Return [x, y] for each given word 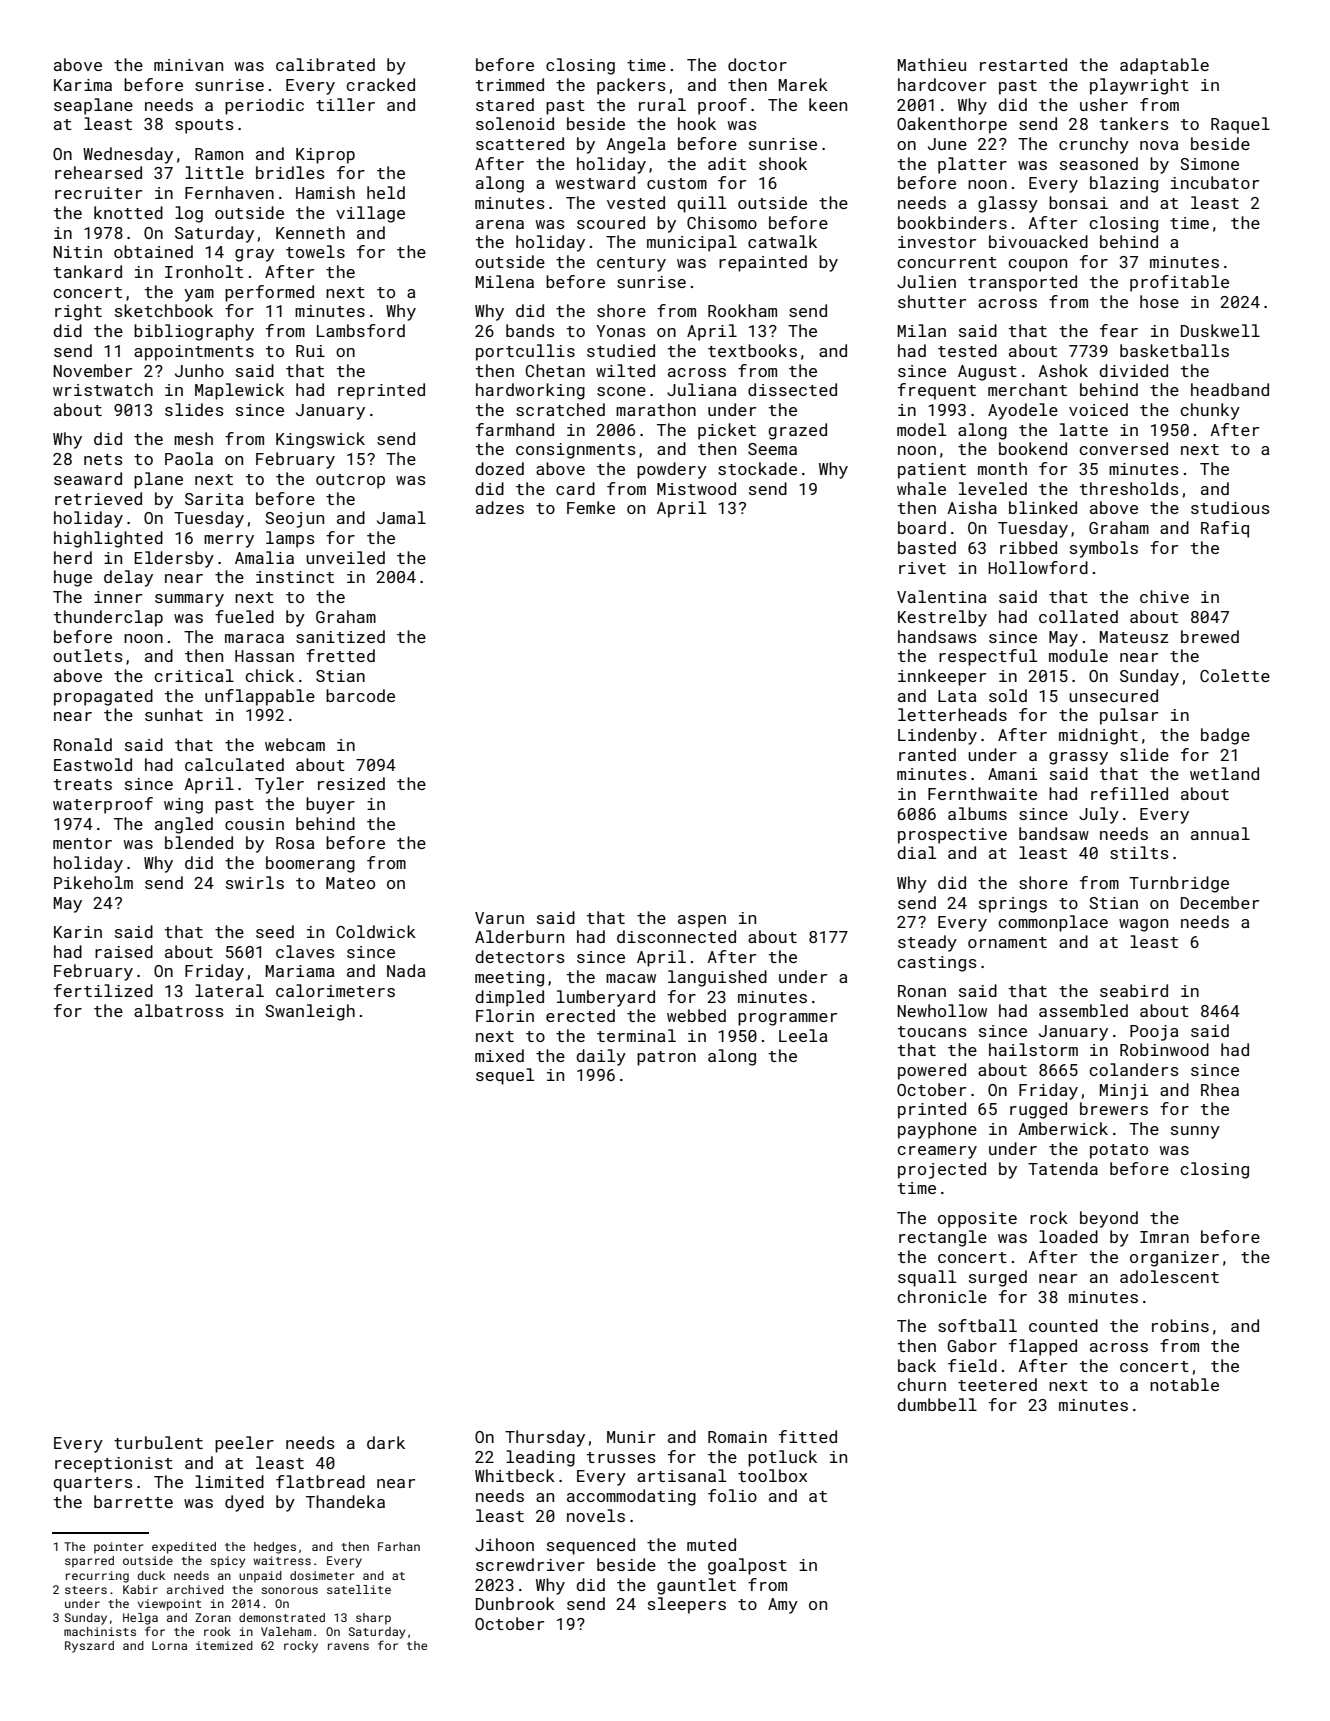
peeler [244, 1444]
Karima [83, 85]
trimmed [510, 84]
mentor [82, 843]
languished [717, 978]
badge [1225, 736]
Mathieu [932, 64]
